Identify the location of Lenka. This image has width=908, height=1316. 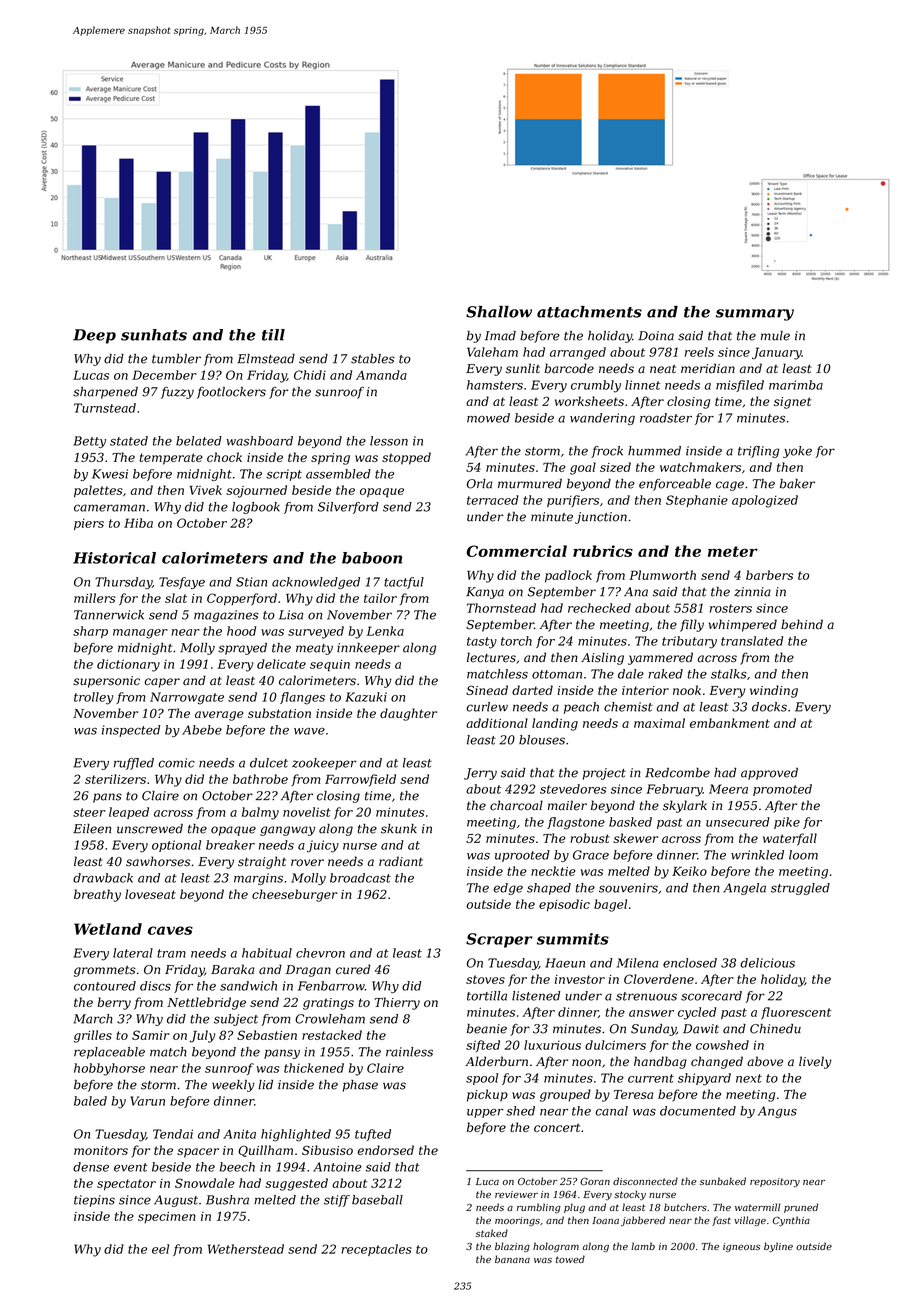
(385, 631).
